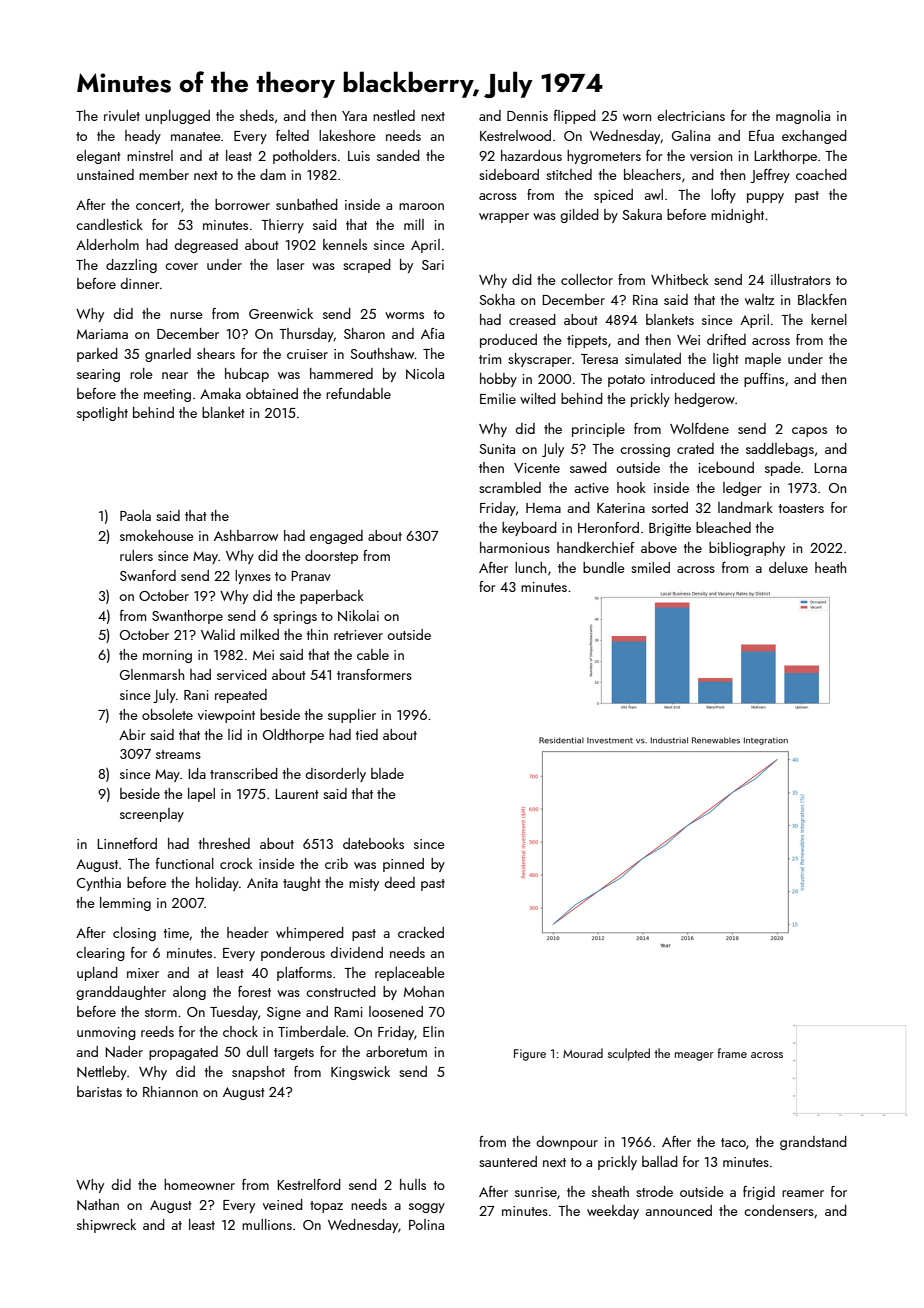 This image has height=1308, width=924. I want to click on meager, so click(694, 1056).
